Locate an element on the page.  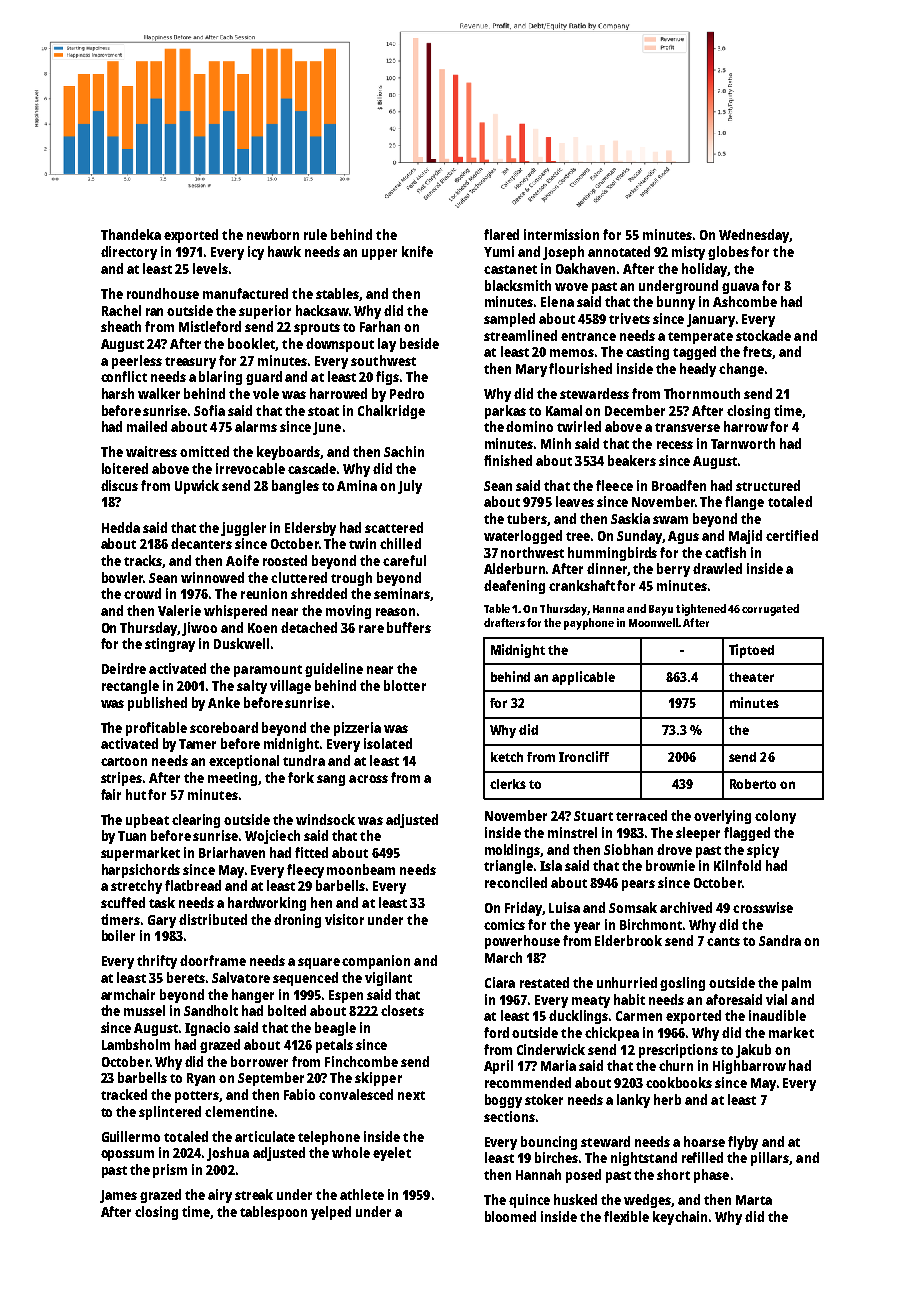
Briarhaven is located at coordinates (232, 852).
